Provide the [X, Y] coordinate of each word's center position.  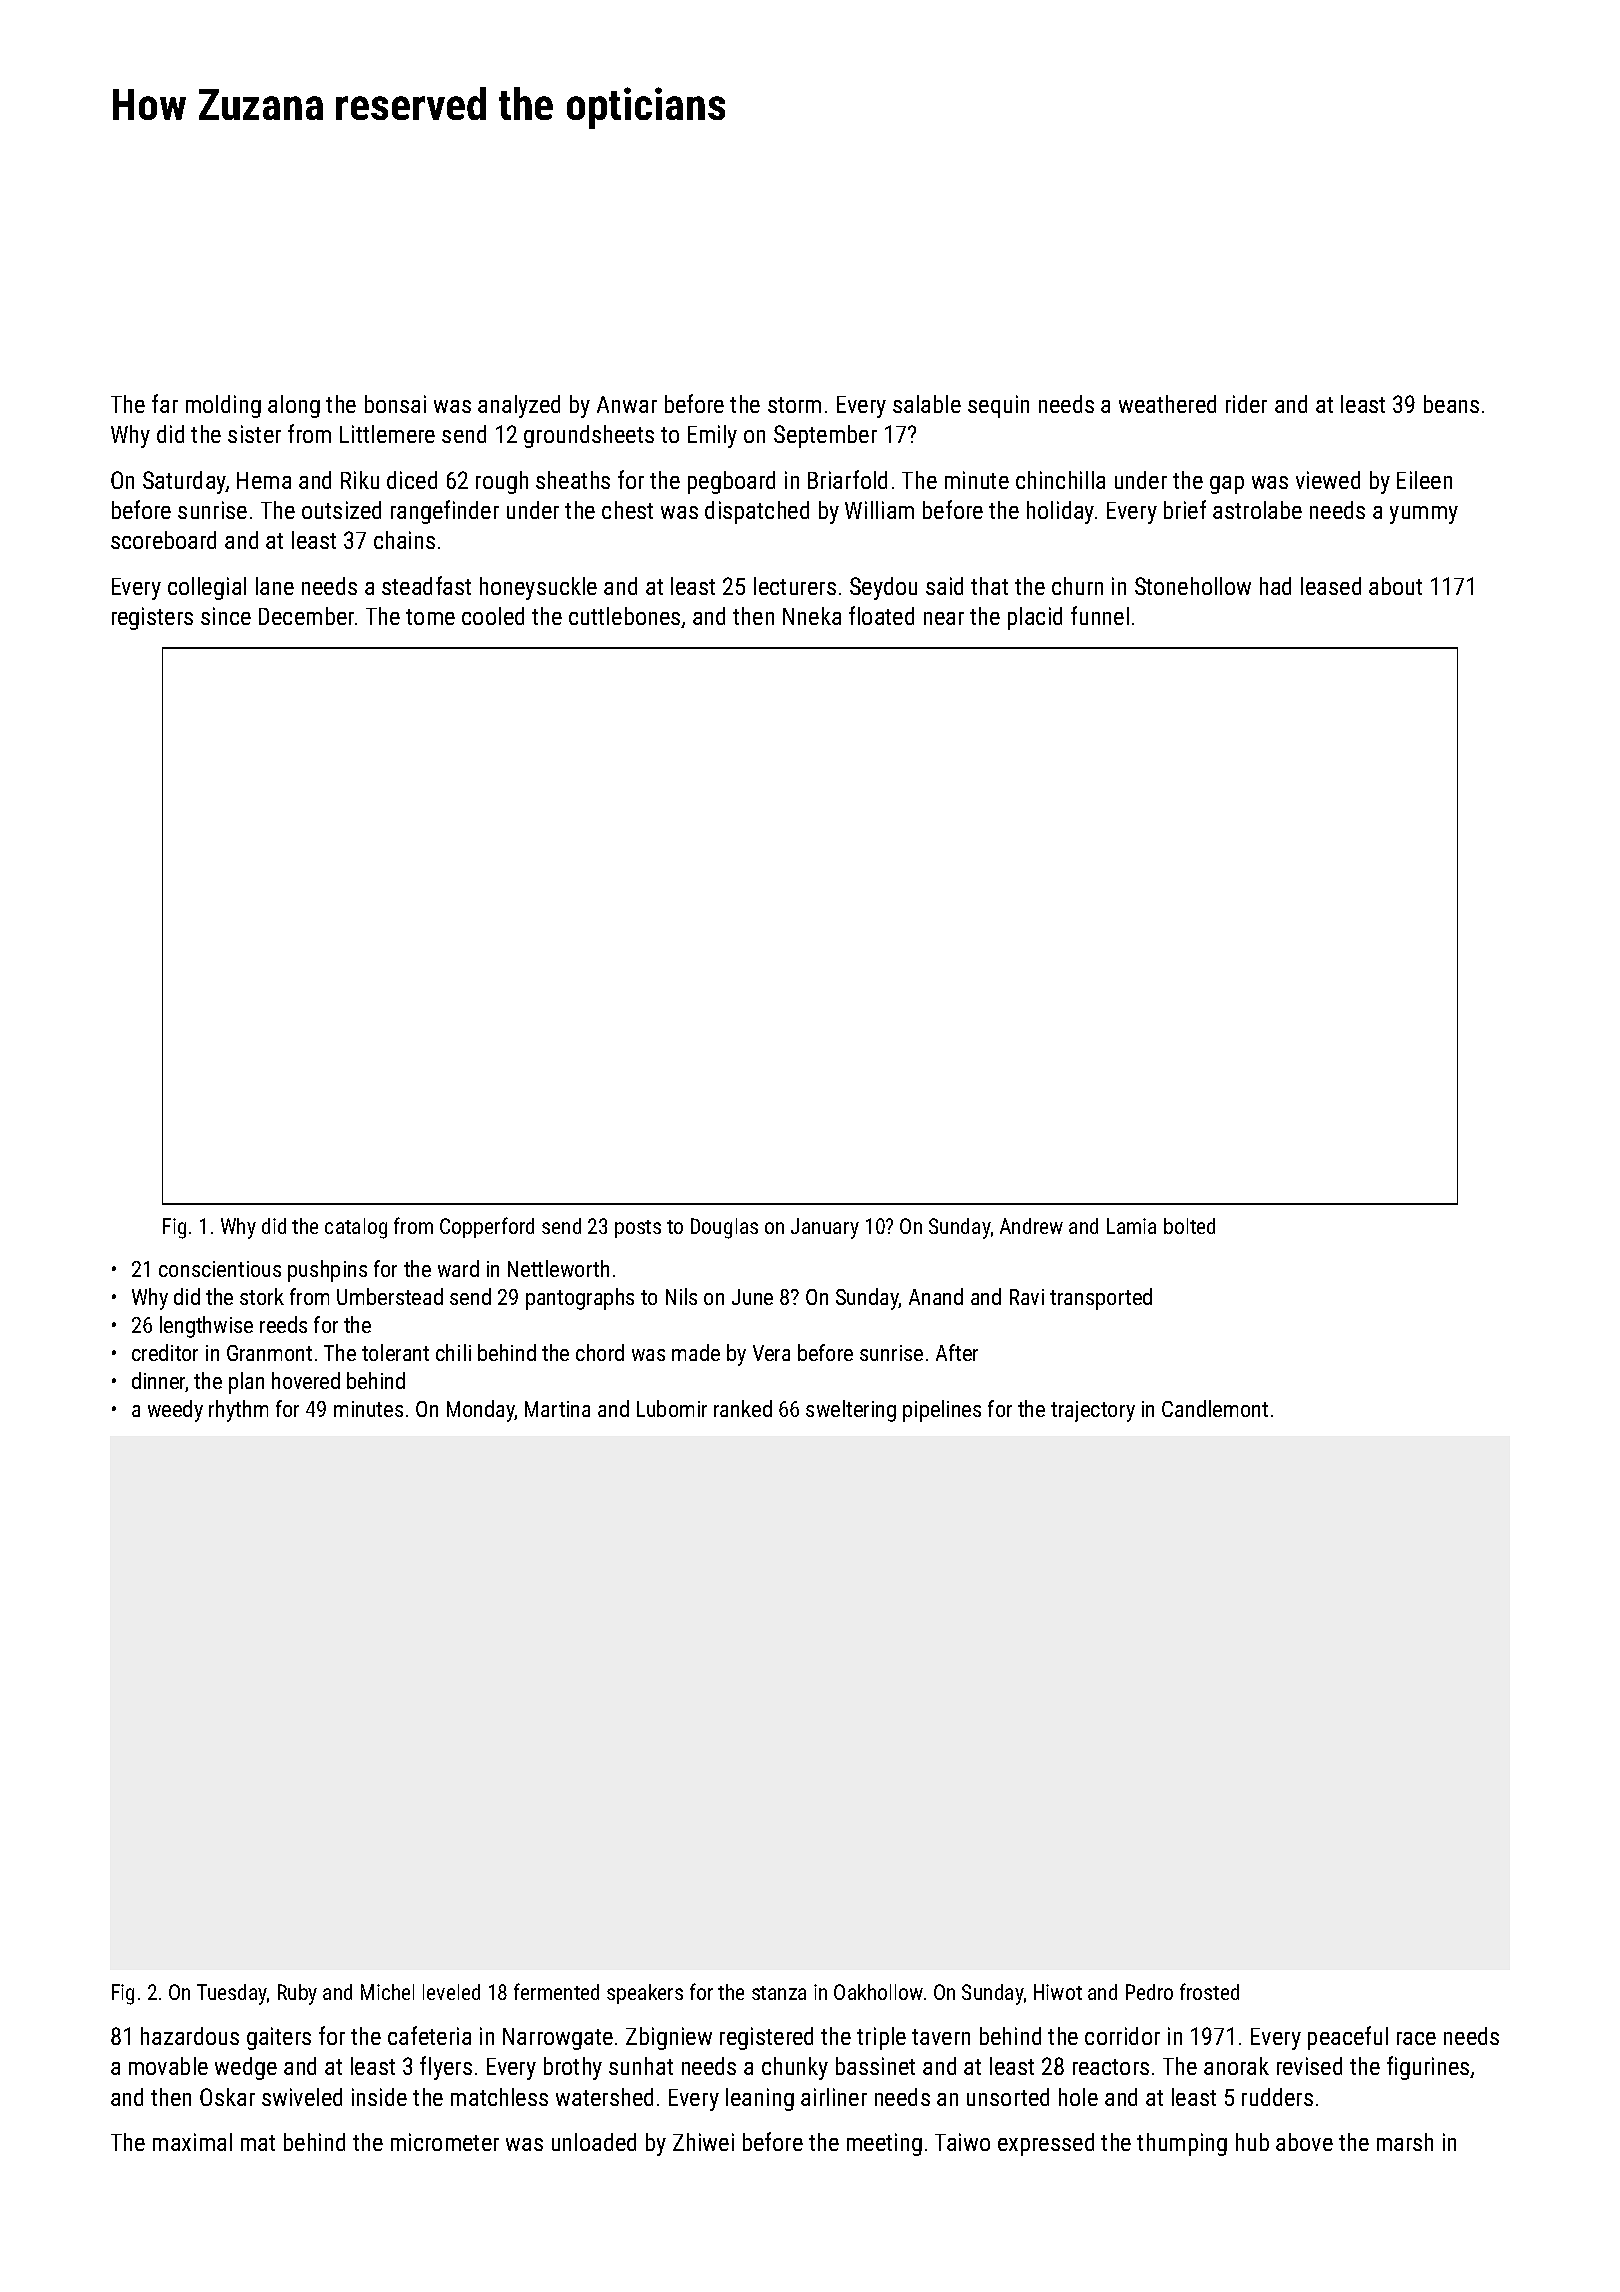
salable [927, 404]
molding [223, 406]
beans [1451, 404]
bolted [1189, 1226]
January [825, 1228]
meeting [884, 2144]
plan [246, 1383]
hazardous [190, 2036]
